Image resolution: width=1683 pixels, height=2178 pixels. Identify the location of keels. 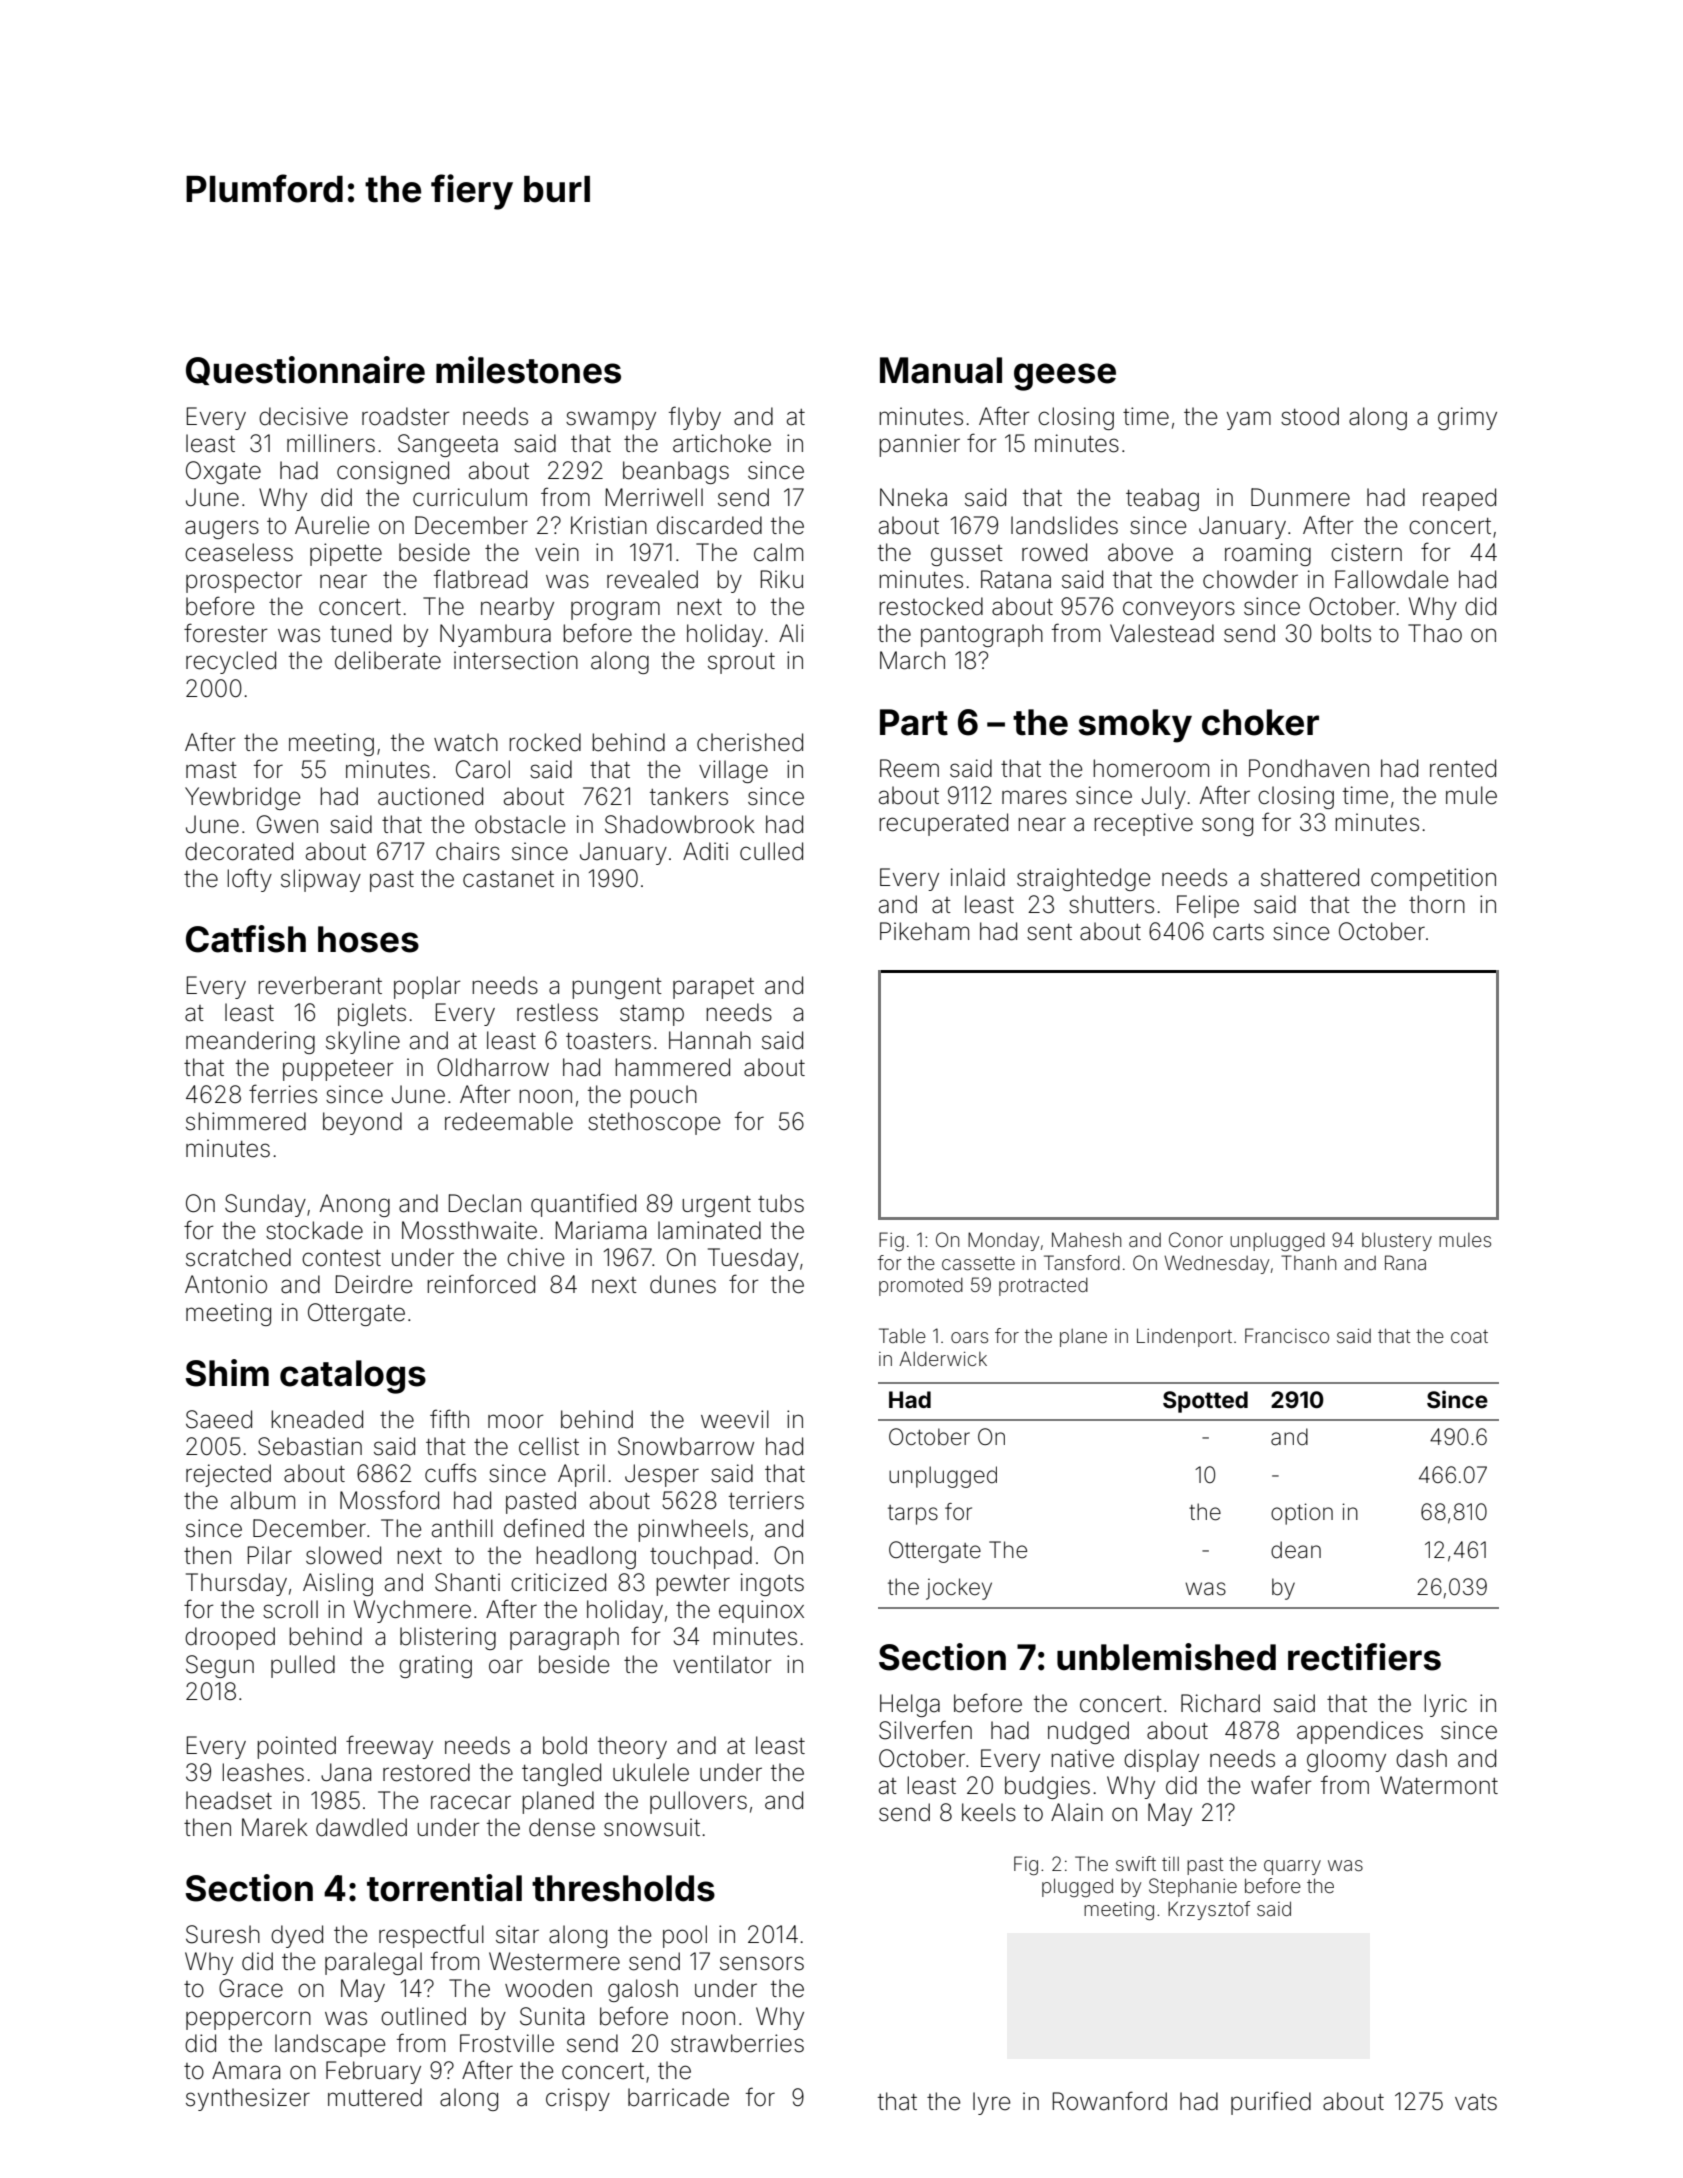
(989, 1812).
